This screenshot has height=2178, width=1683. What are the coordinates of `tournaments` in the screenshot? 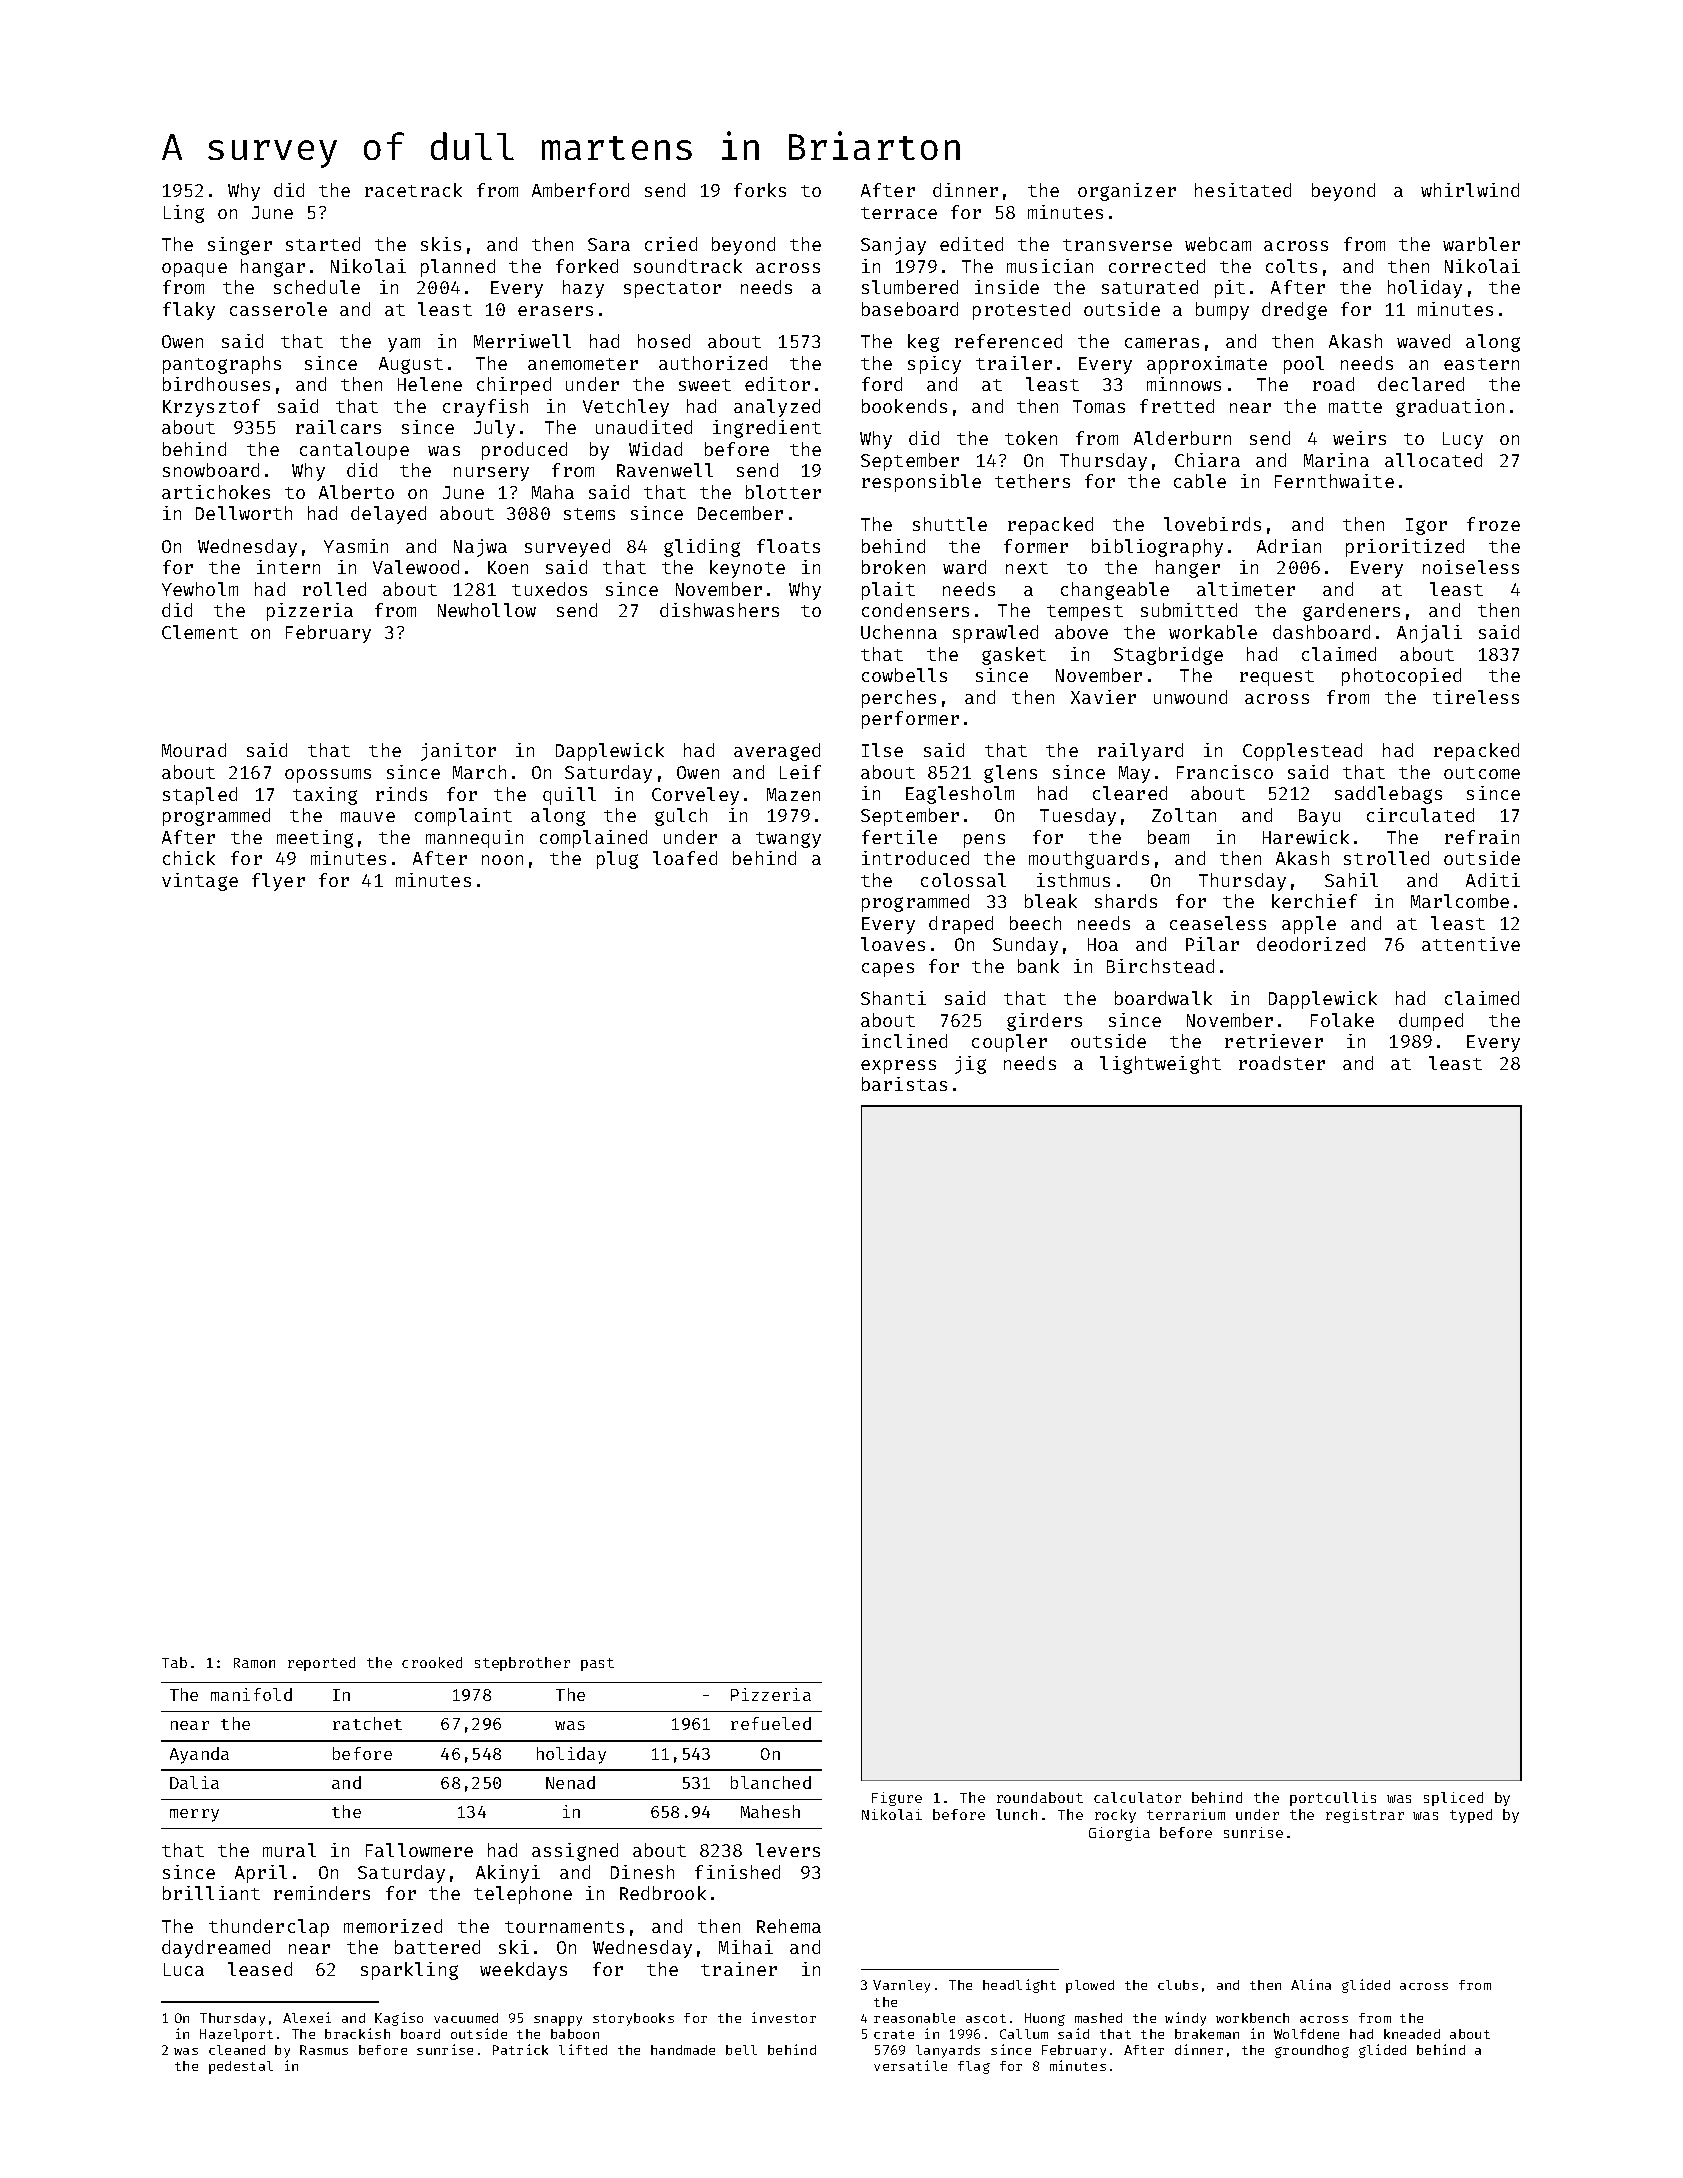 It's located at (564, 1927).
